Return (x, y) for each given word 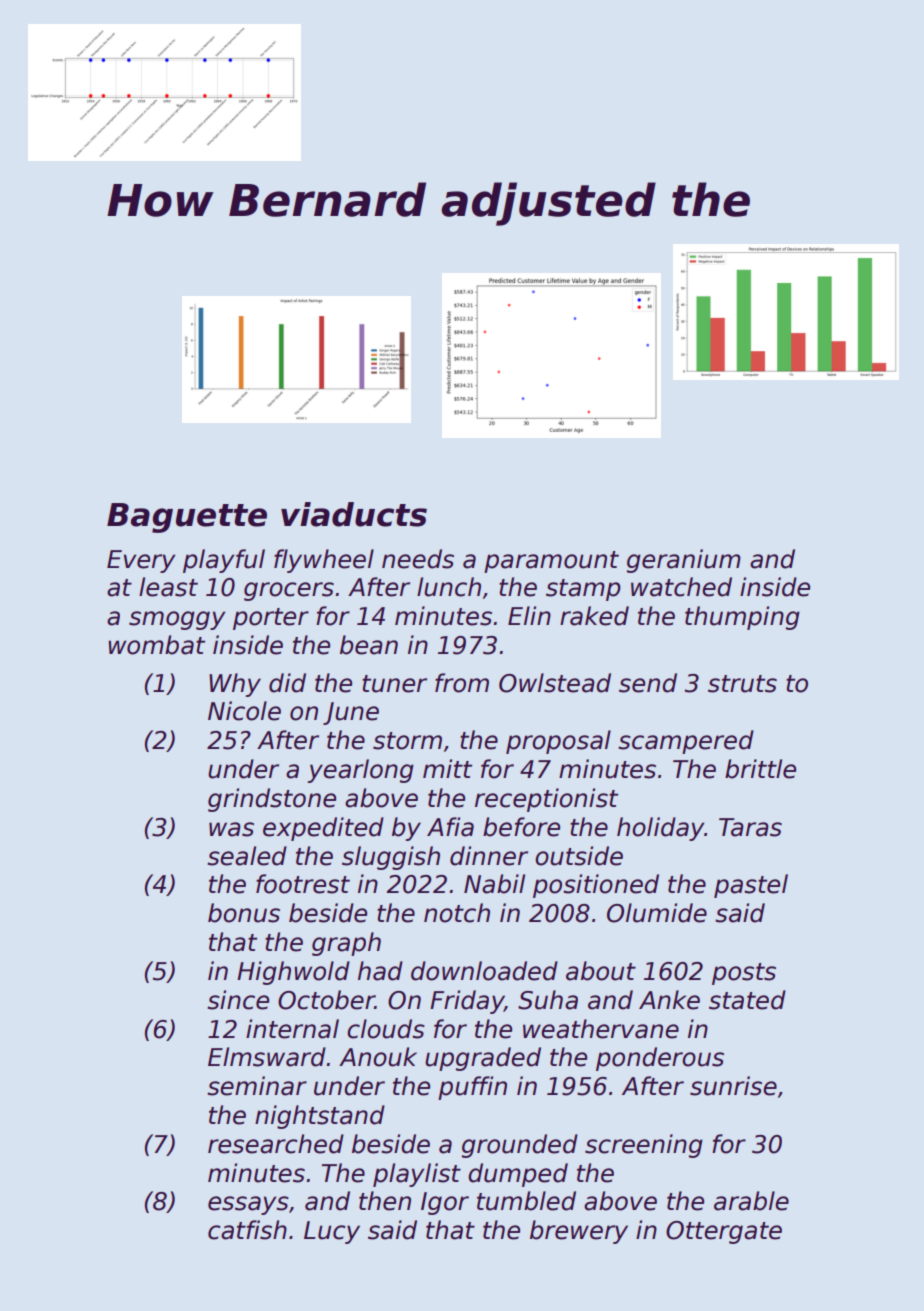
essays (248, 1205)
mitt (447, 768)
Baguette (187, 518)
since (238, 1000)
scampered (686, 742)
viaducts (354, 514)
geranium (684, 561)
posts (744, 974)
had (380, 971)
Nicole (244, 711)
